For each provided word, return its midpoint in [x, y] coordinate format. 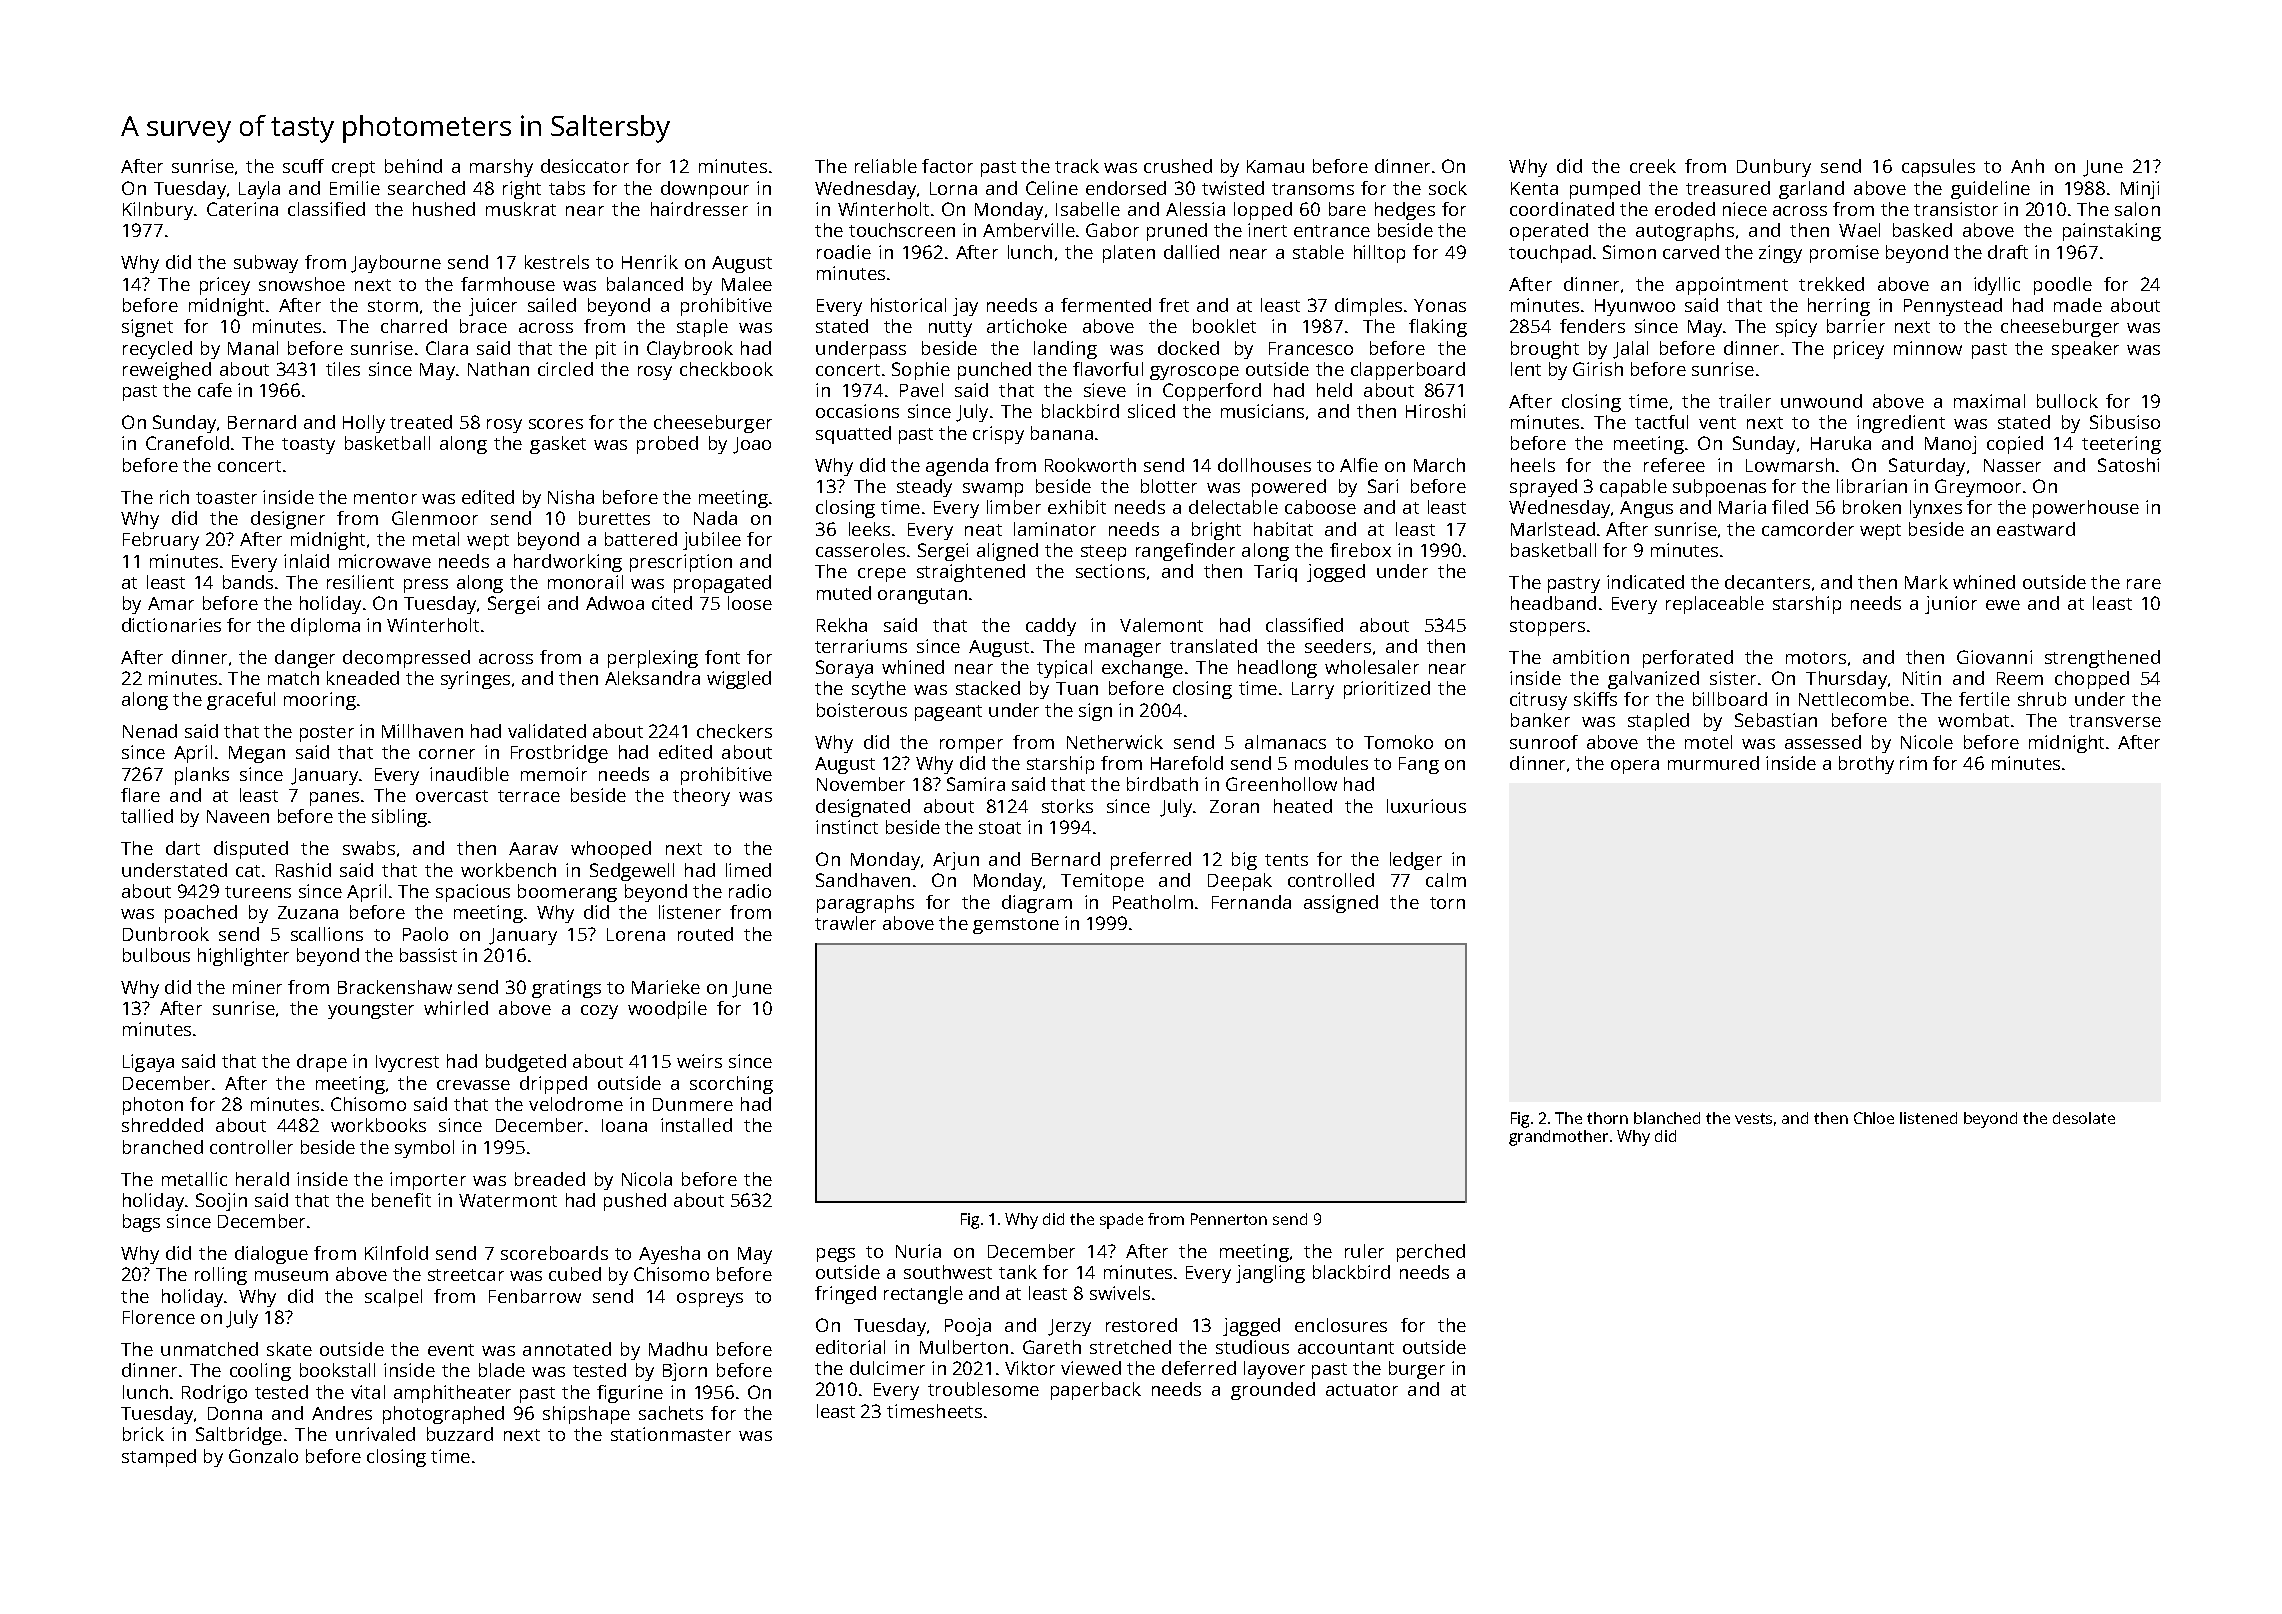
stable [1318, 252]
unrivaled [375, 1434]
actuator [1362, 1390]
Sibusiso [2125, 422]
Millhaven [422, 731]
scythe [879, 690]
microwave [385, 561]
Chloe [1874, 1118]
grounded [1273, 1391]
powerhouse [2086, 509]
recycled [157, 350]
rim [1913, 763]
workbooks [378, 1125]
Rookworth [1090, 465]
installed [696, 1125]
